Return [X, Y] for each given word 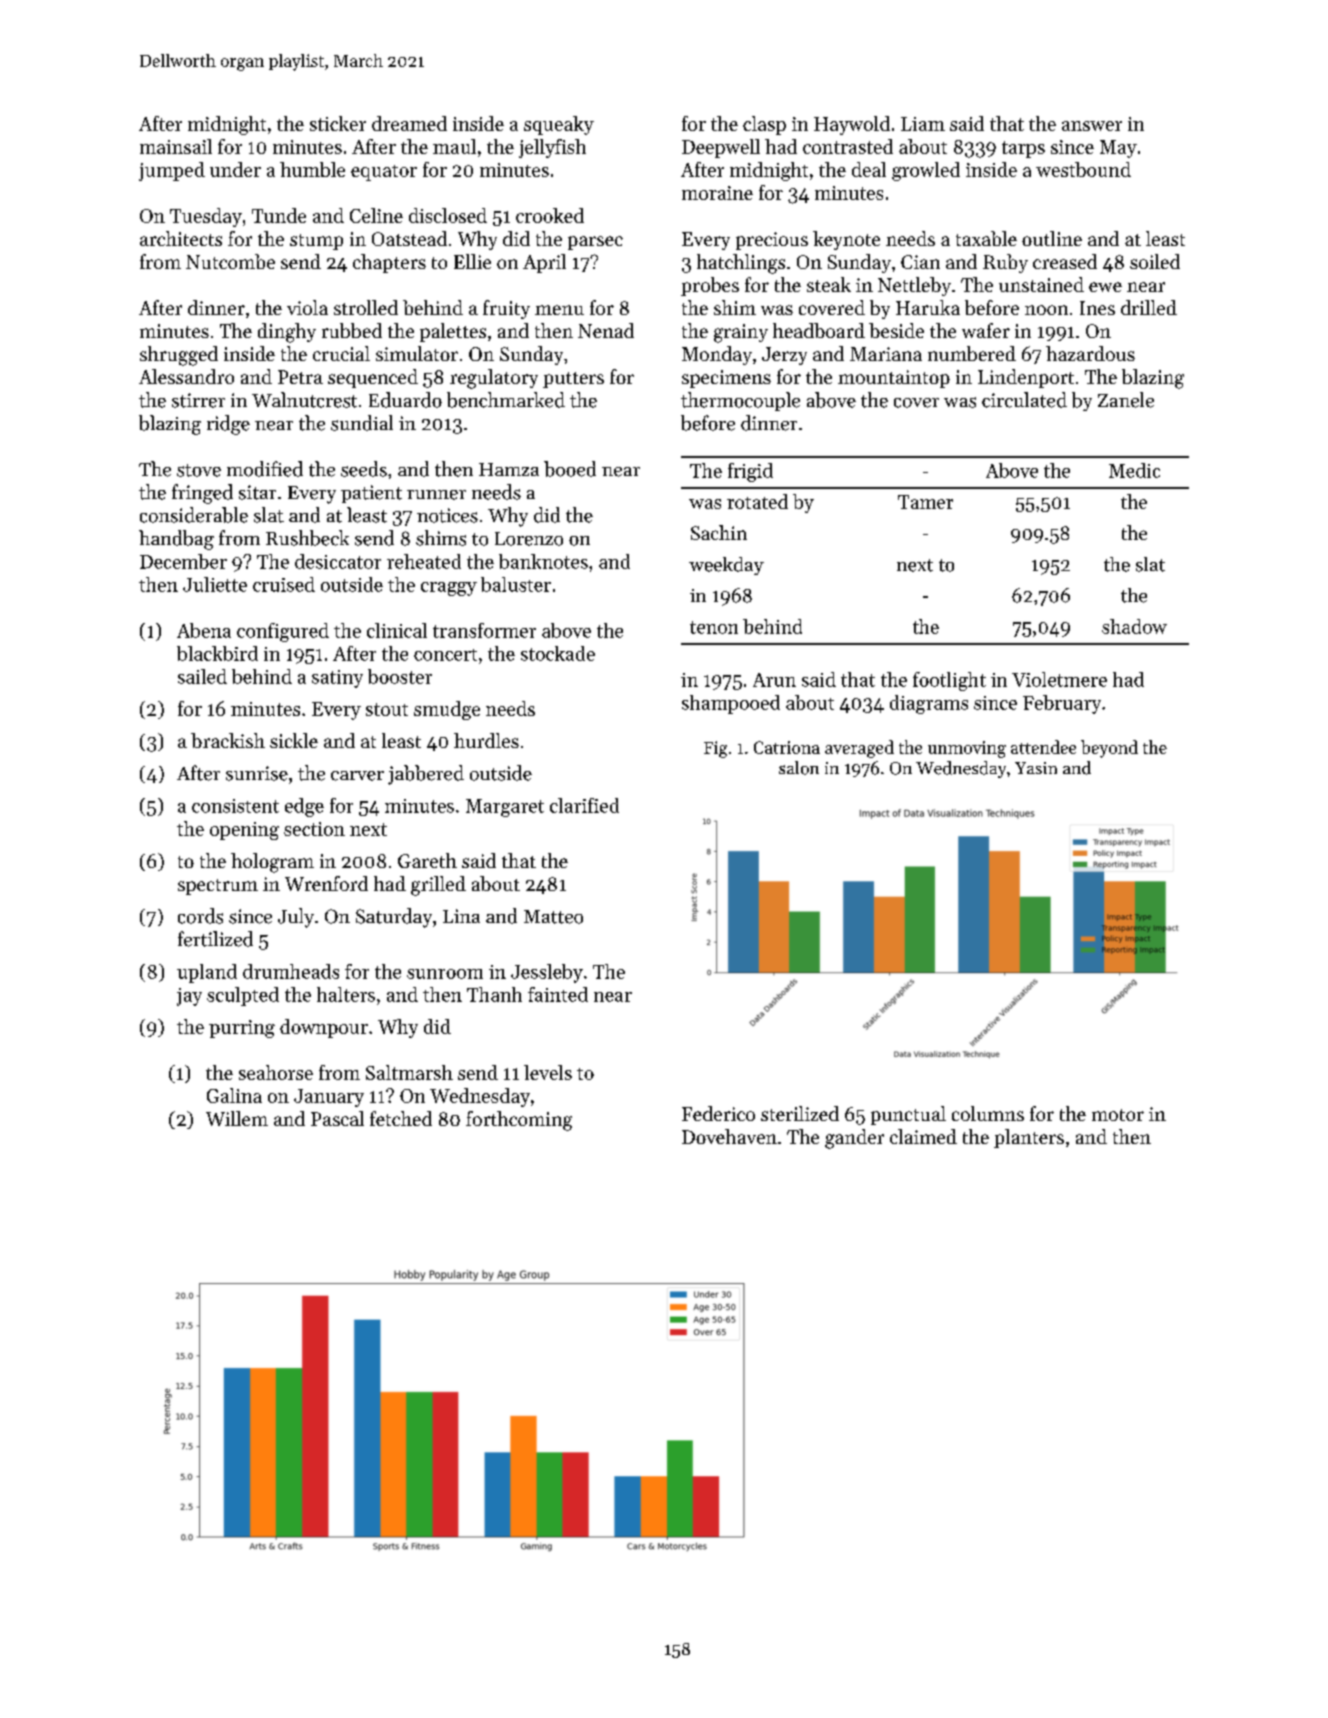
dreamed [409, 123]
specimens [726, 379]
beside [896, 330]
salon [799, 768]
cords [200, 916]
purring [242, 1029]
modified [265, 469]
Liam [923, 124]
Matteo [553, 917]
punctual [908, 1115]
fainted [558, 994]
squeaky [559, 125]
